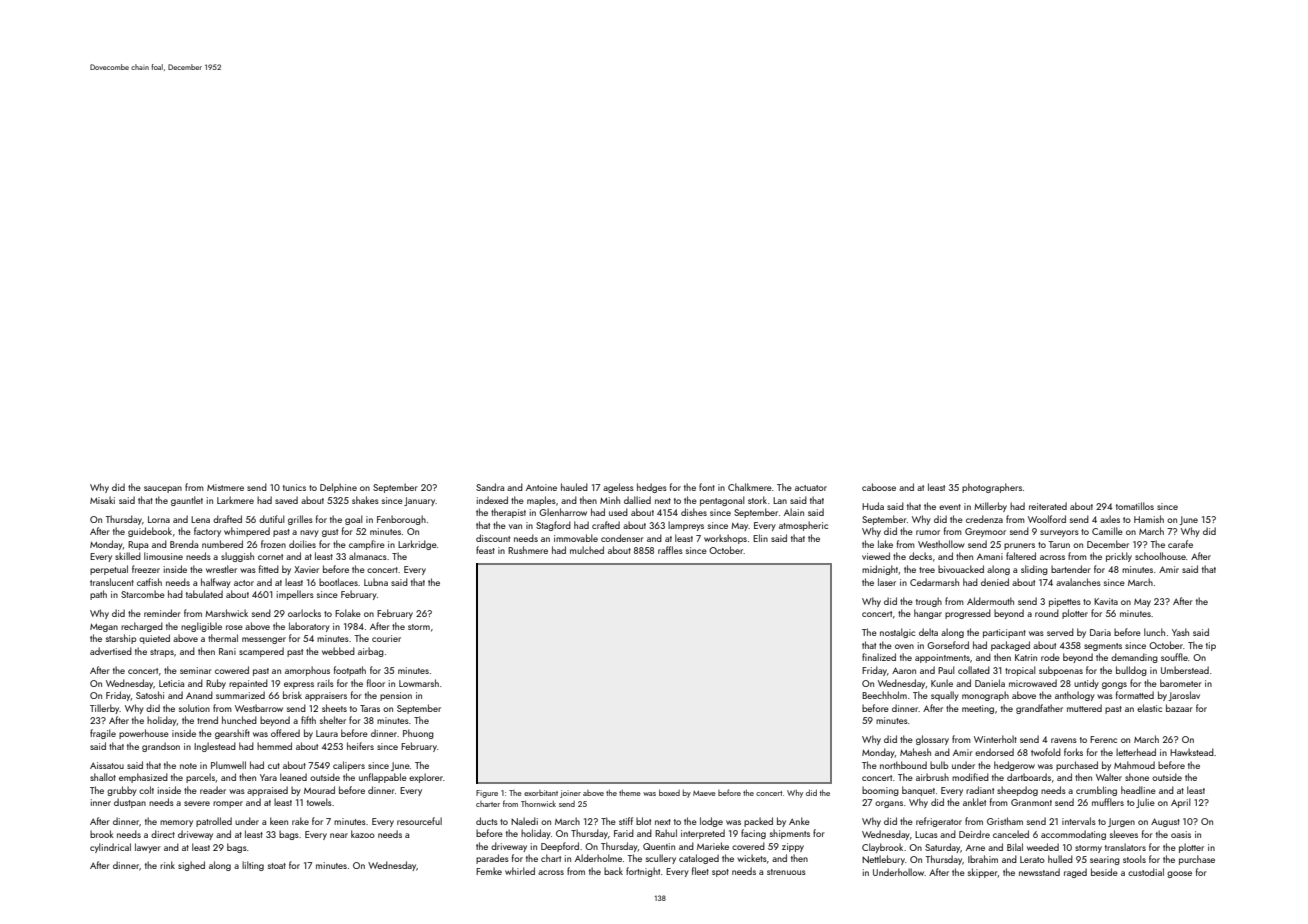  I want to click on quieted, so click(154, 639).
